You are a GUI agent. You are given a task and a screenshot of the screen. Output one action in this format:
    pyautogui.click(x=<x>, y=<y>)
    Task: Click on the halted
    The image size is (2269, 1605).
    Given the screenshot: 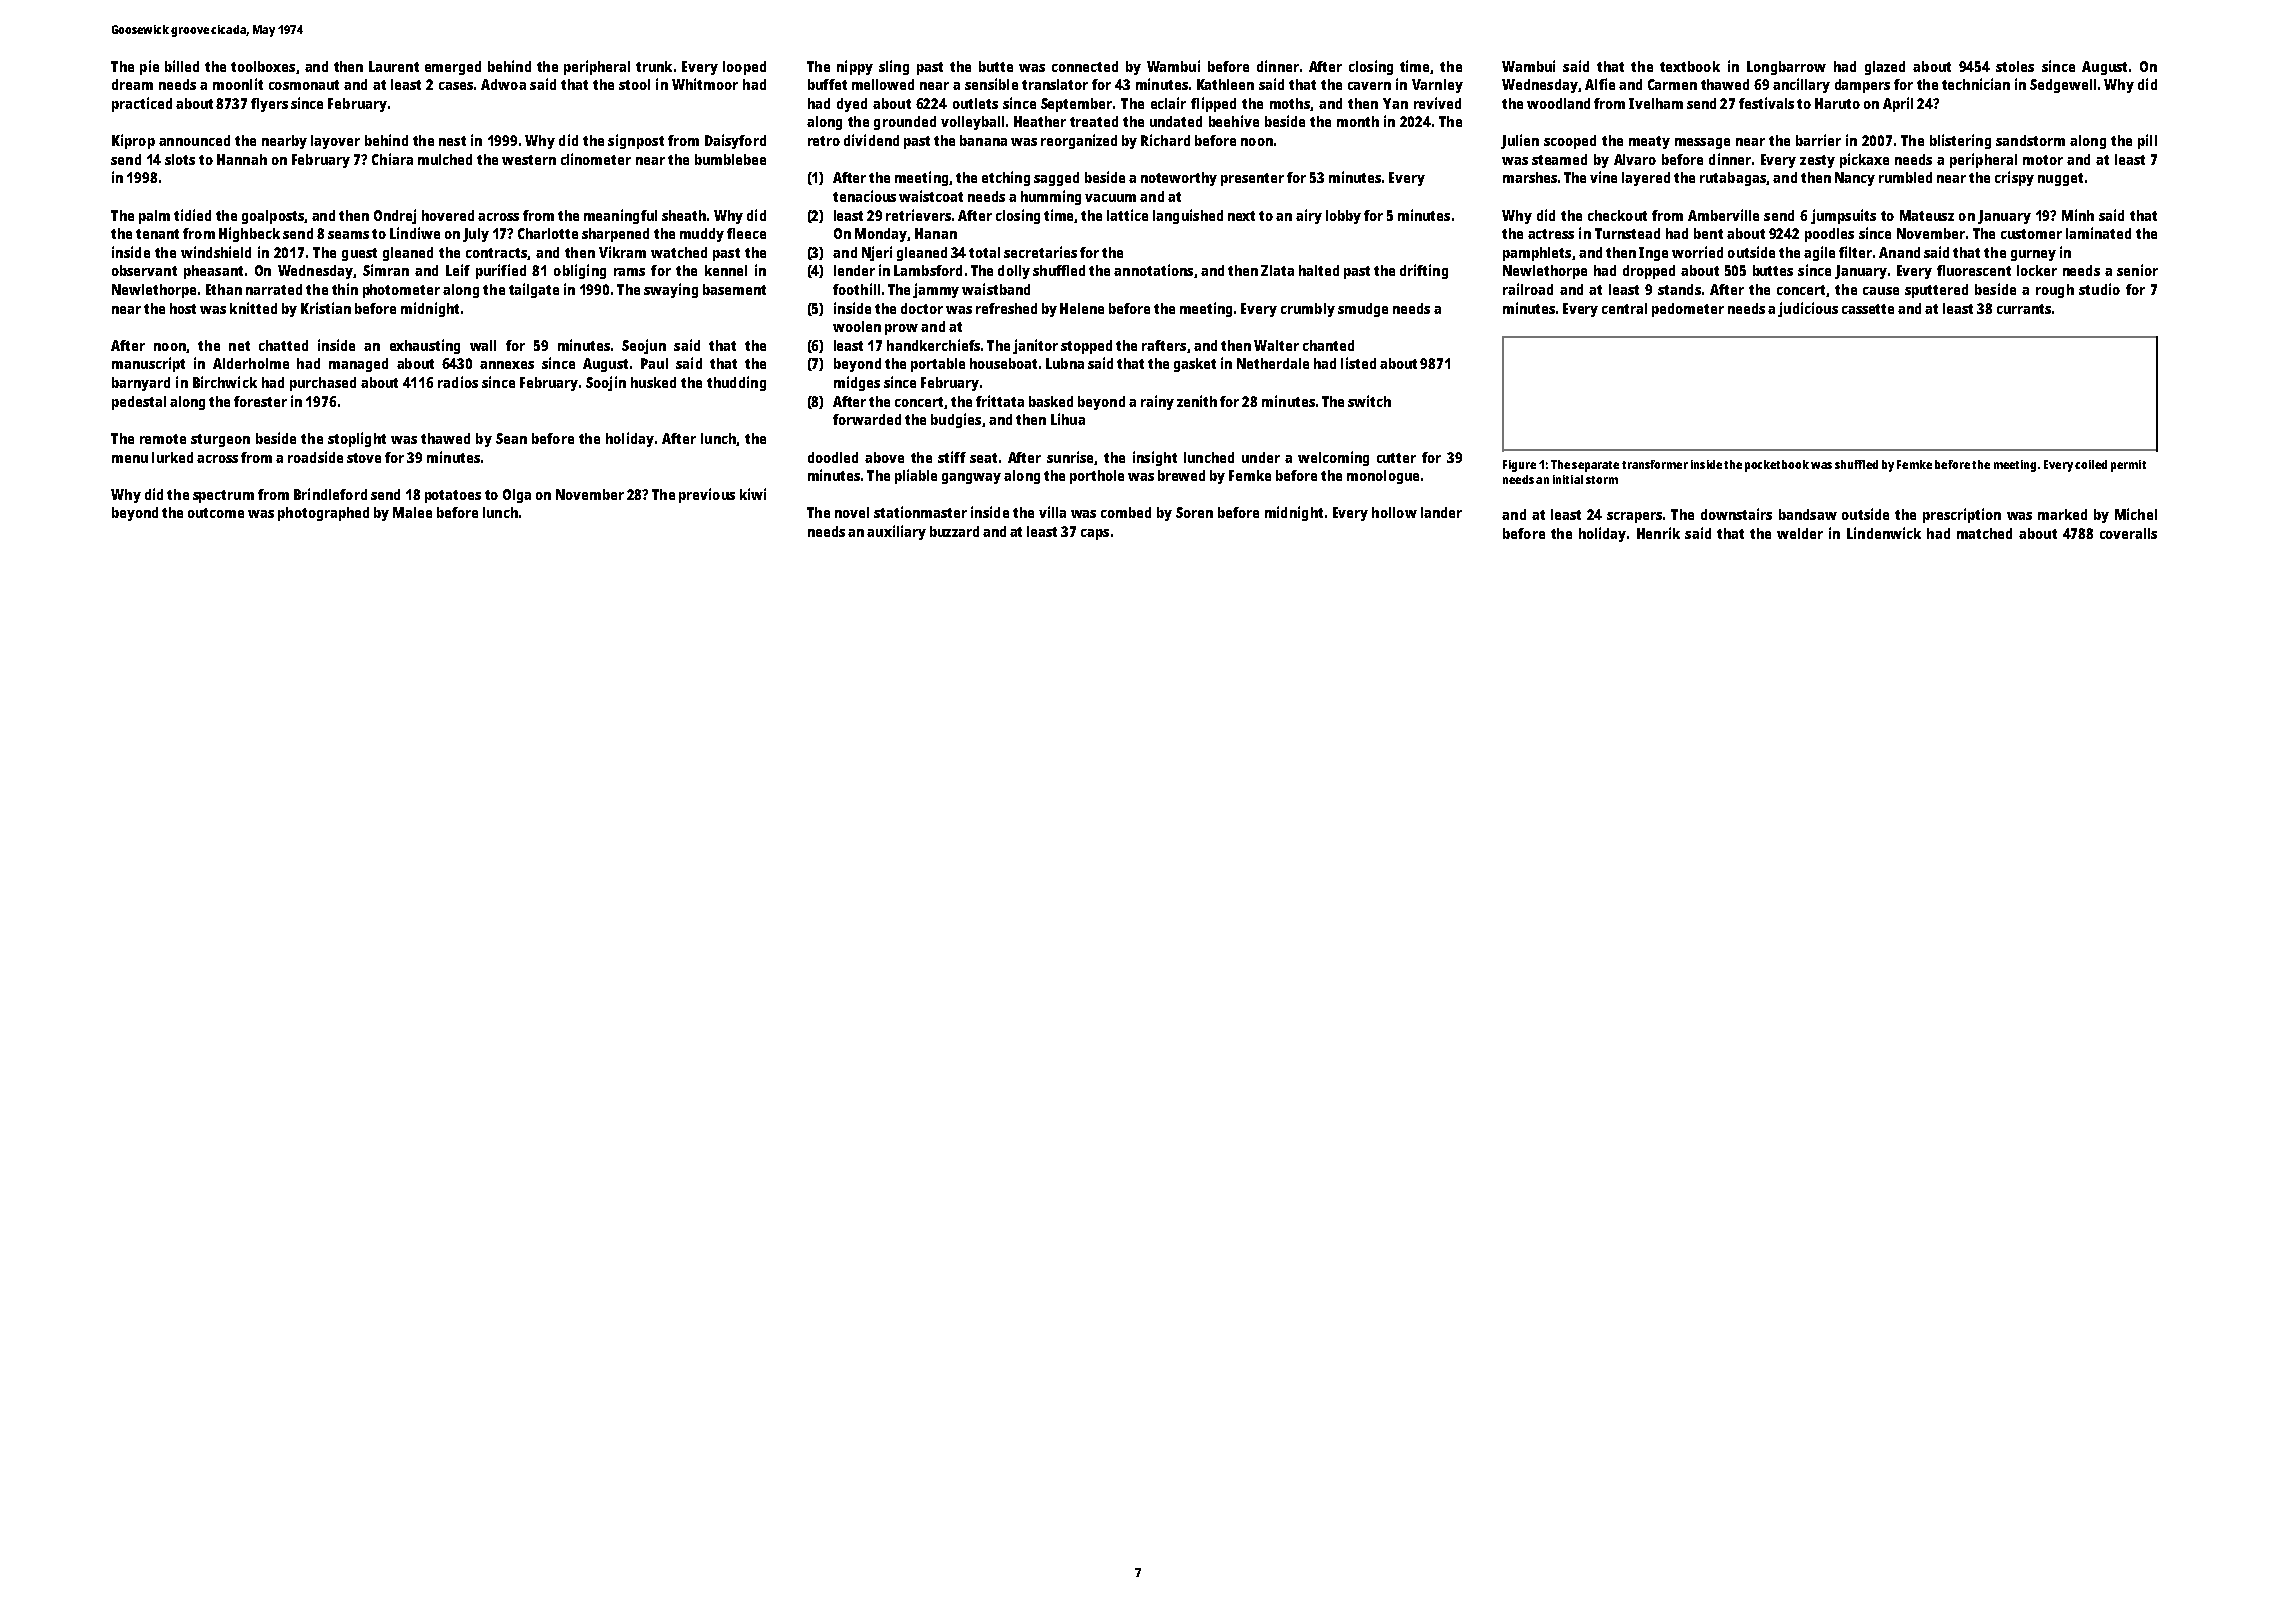 What is the action you would take?
    pyautogui.click(x=1319, y=270)
